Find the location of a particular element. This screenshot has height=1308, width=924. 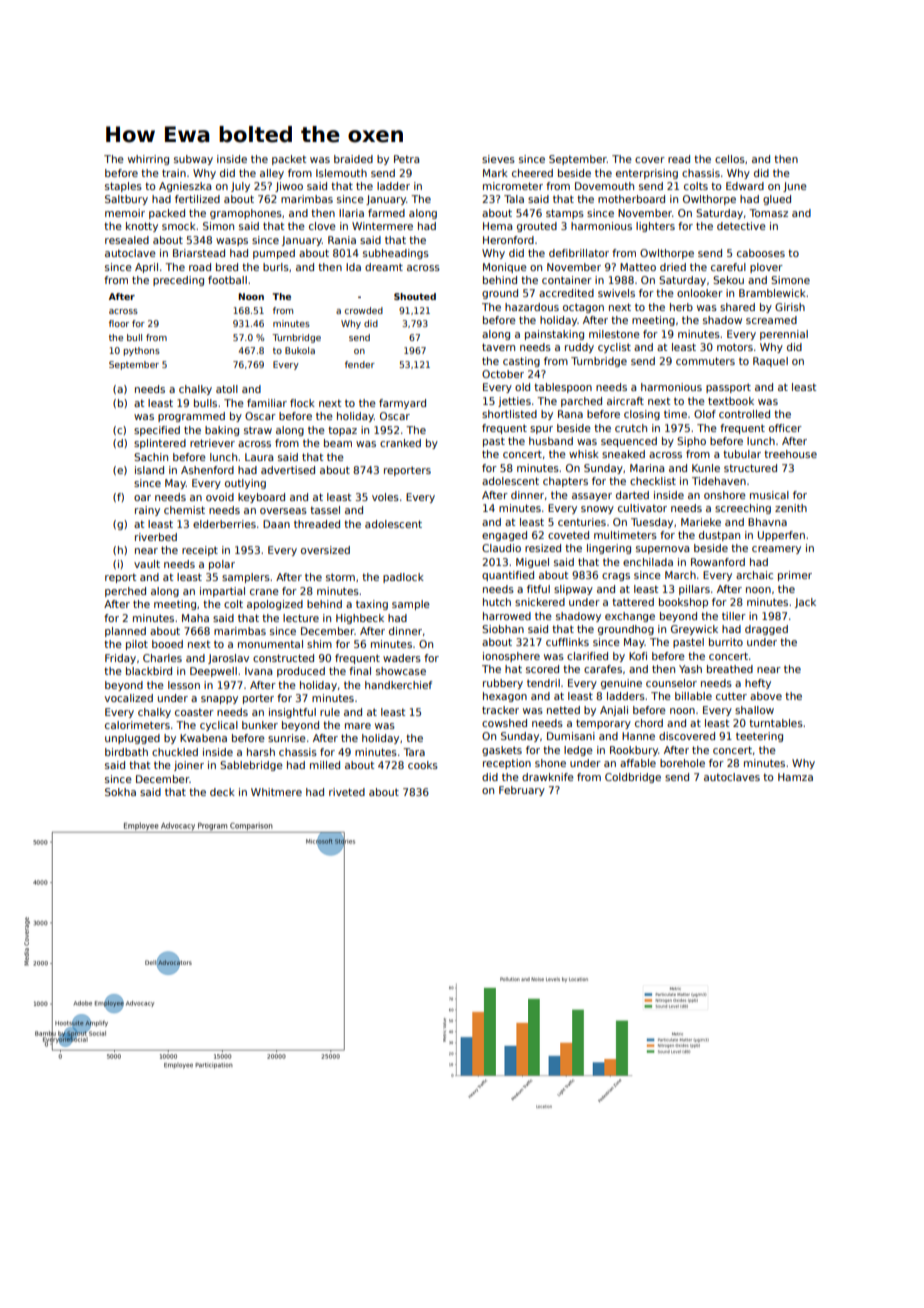

Coldbridge is located at coordinates (633, 778).
